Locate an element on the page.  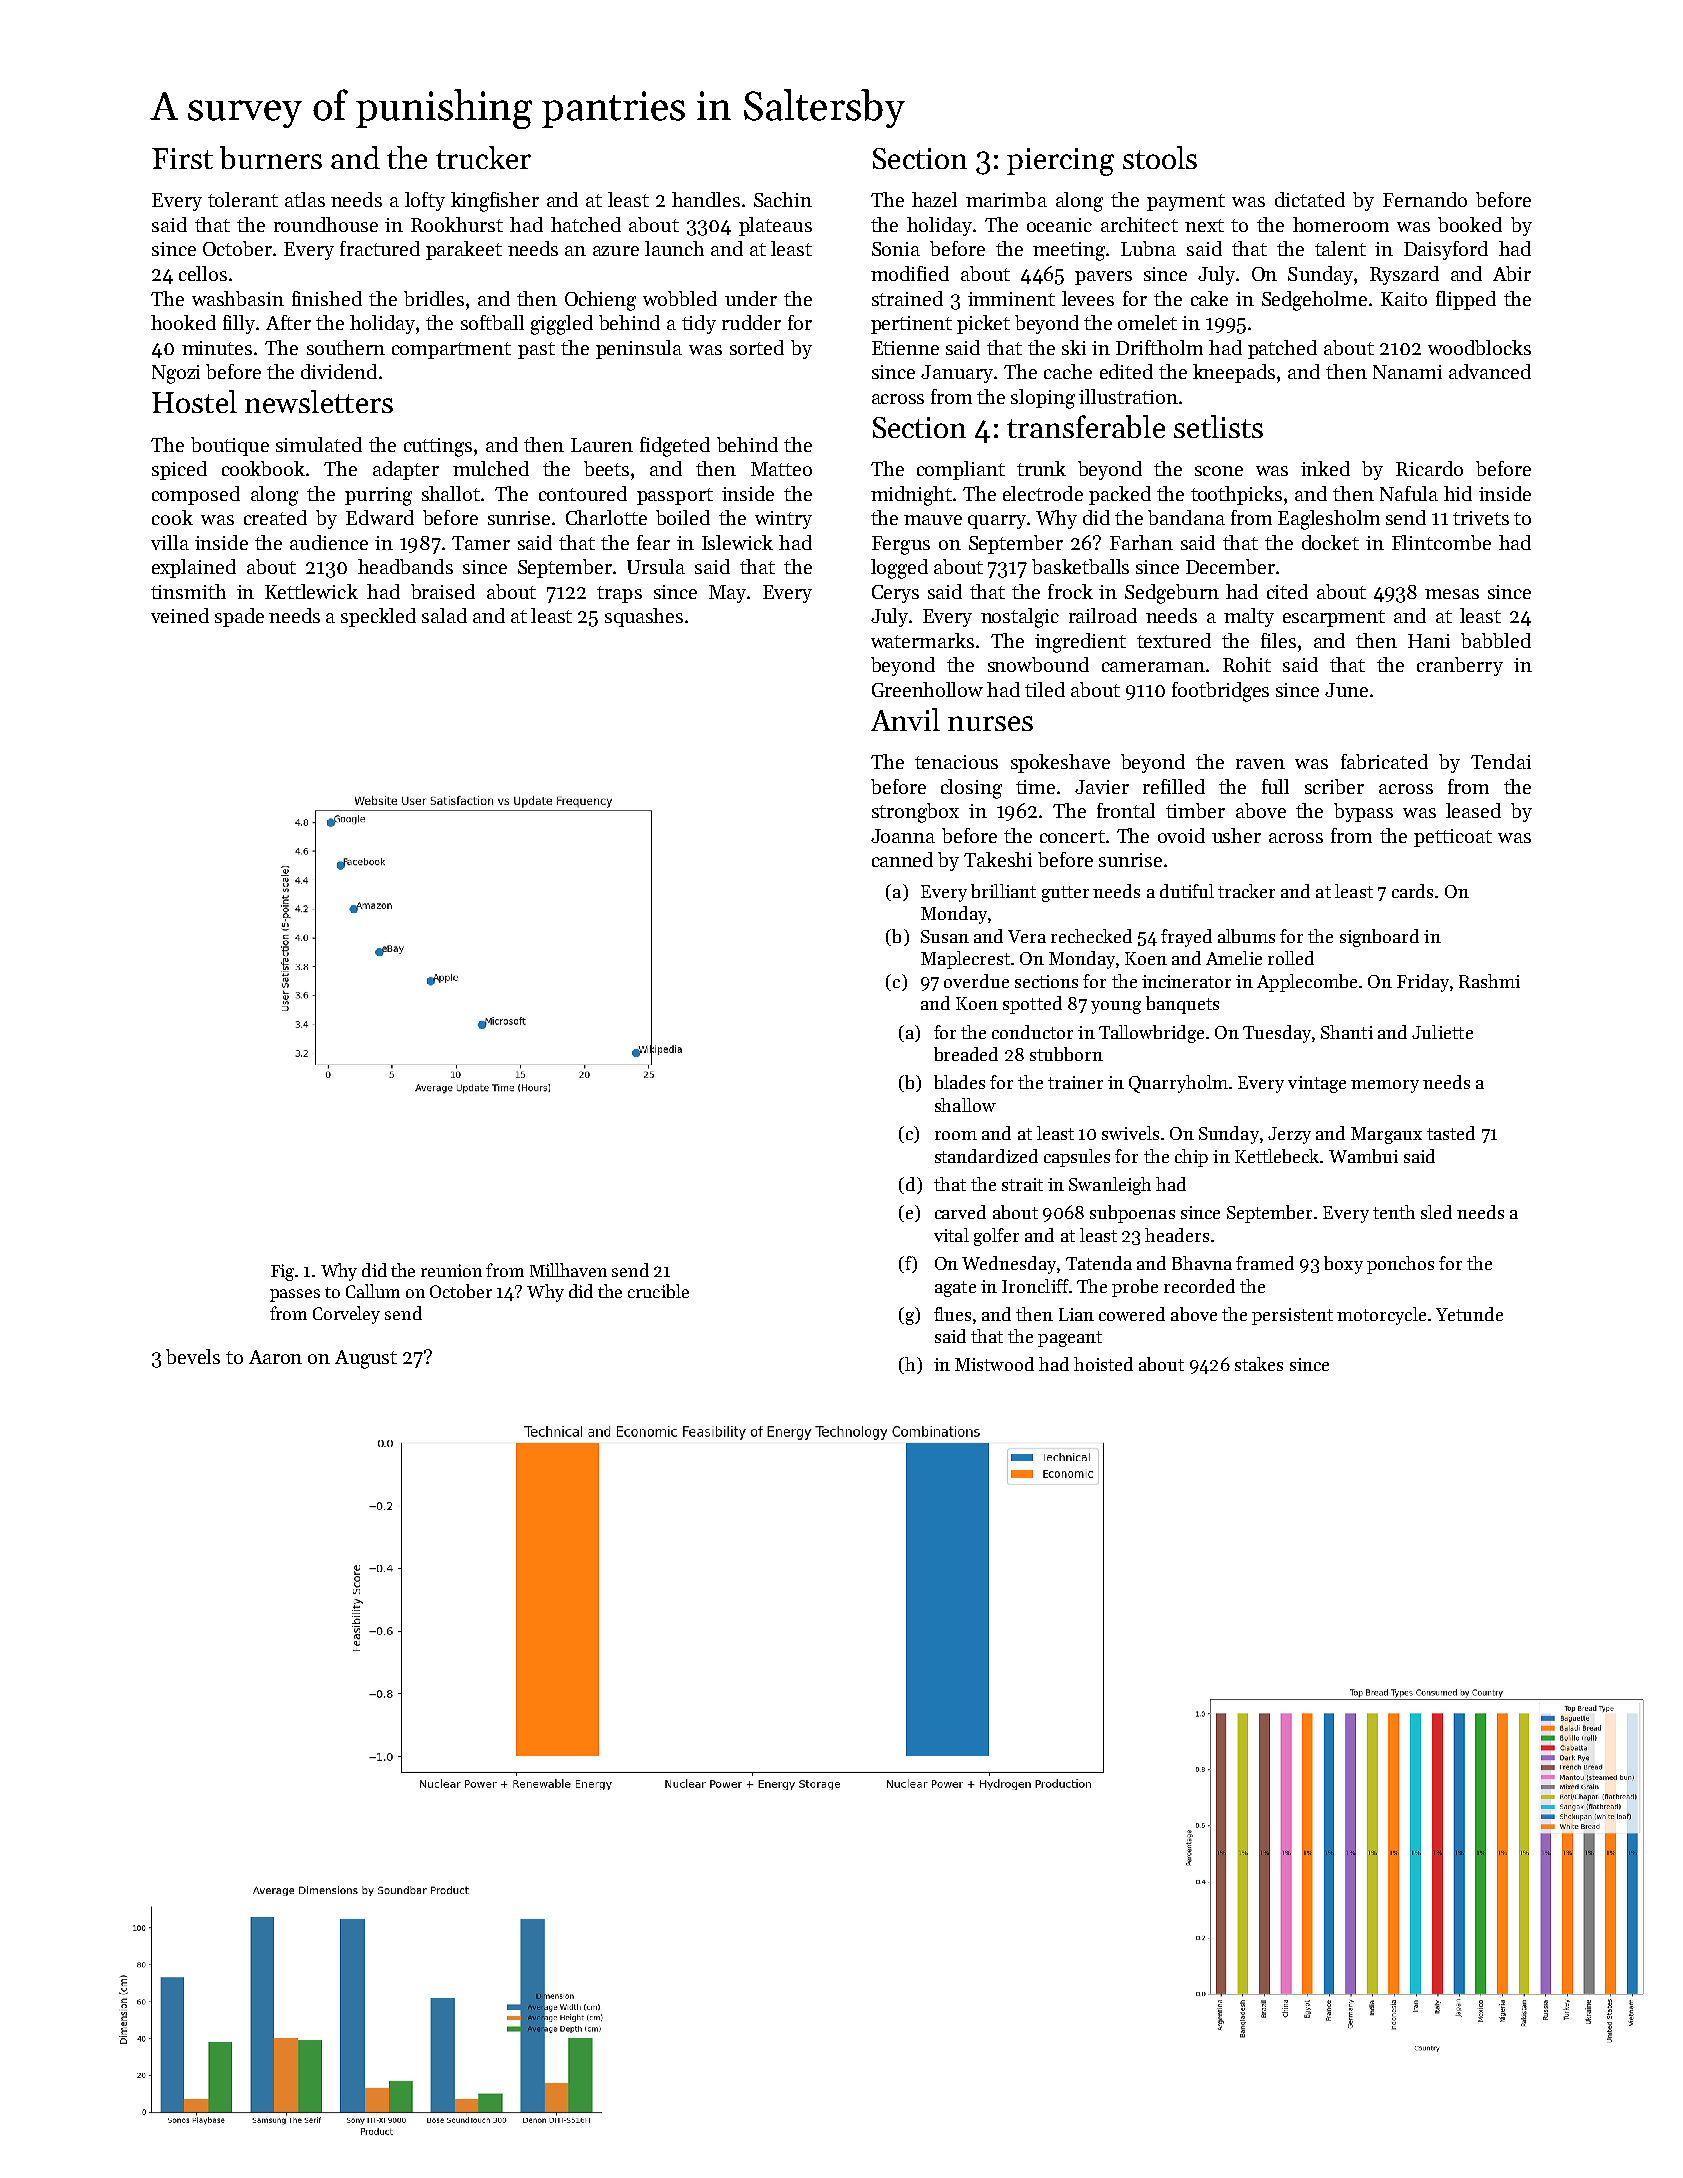
spade is located at coordinates (239, 617).
